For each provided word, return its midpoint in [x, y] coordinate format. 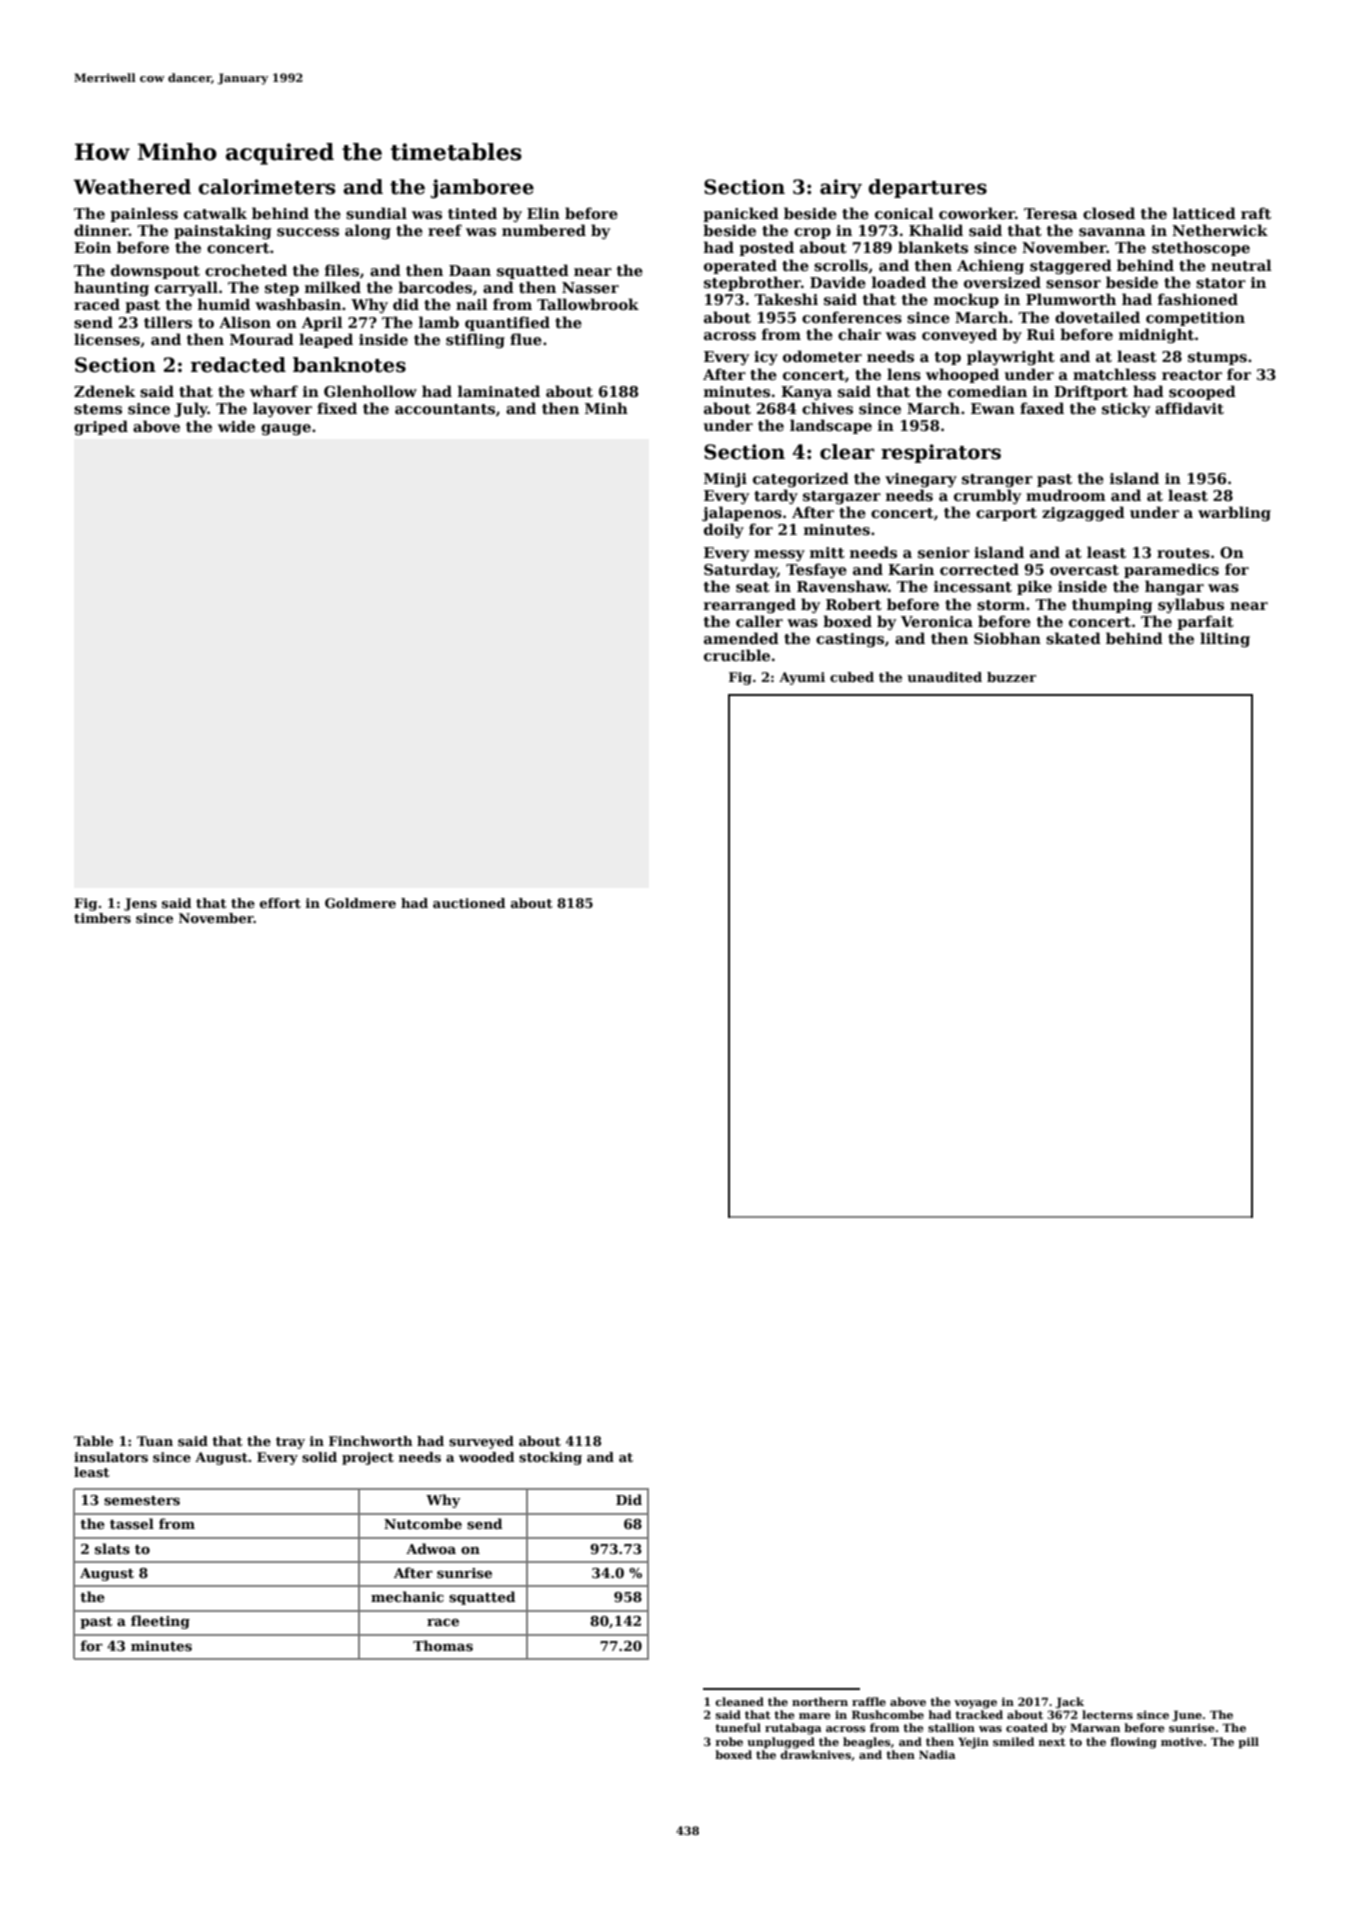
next [1052, 1742]
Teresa [1051, 213]
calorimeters [266, 187]
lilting [1225, 639]
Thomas [443, 1645]
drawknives [815, 1754]
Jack [1069, 1703]
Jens [140, 904]
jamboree [482, 189]
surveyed [481, 1442]
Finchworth [371, 1441]
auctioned [469, 903]
